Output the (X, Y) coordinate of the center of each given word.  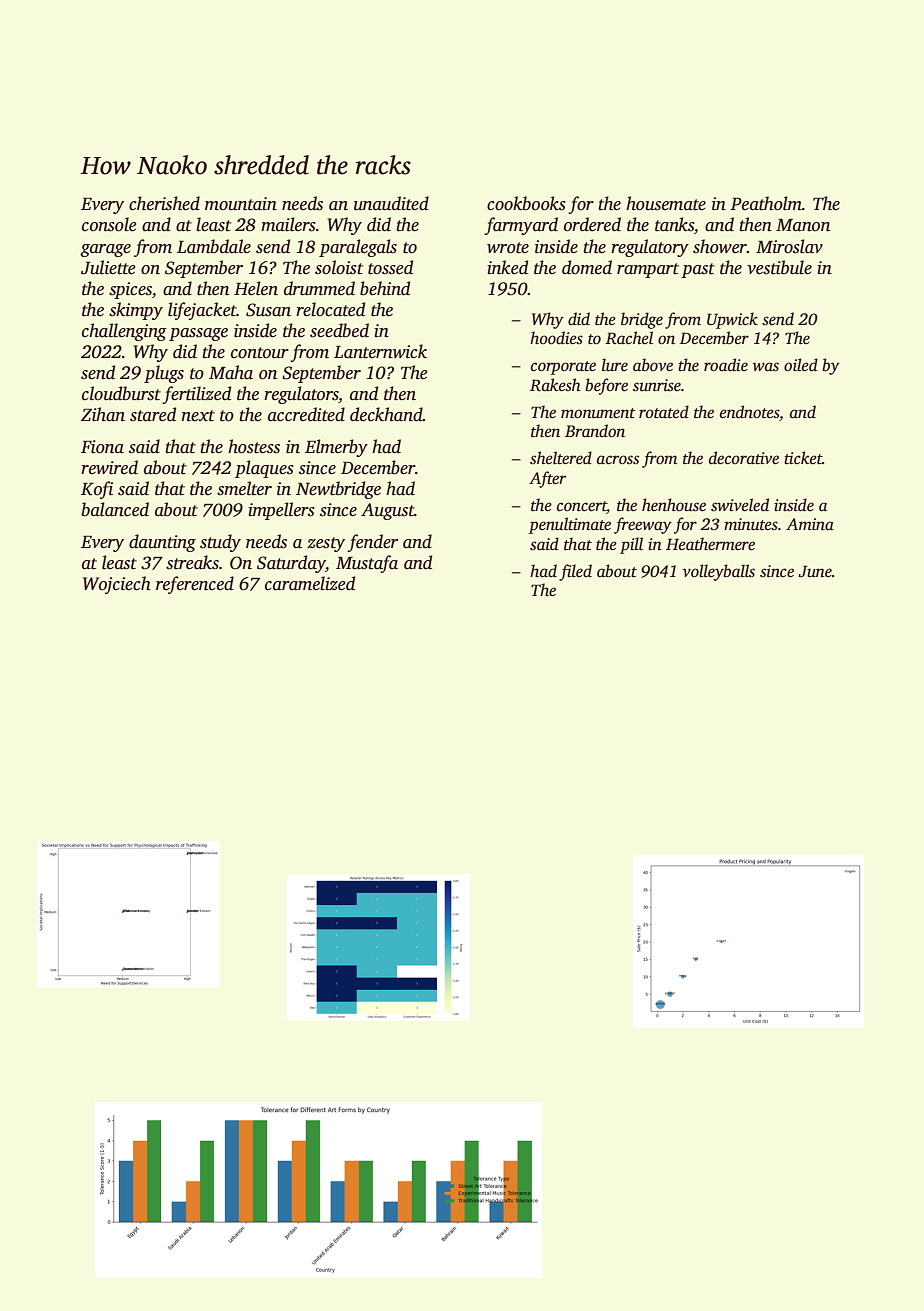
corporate (563, 368)
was (766, 367)
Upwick (732, 320)
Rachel (629, 338)
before (606, 386)
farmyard (521, 226)
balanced (115, 509)
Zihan (103, 414)
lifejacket (202, 311)
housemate (666, 203)
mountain (241, 204)
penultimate (570, 525)
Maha (231, 372)
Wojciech (117, 585)
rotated (664, 412)
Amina (810, 524)
